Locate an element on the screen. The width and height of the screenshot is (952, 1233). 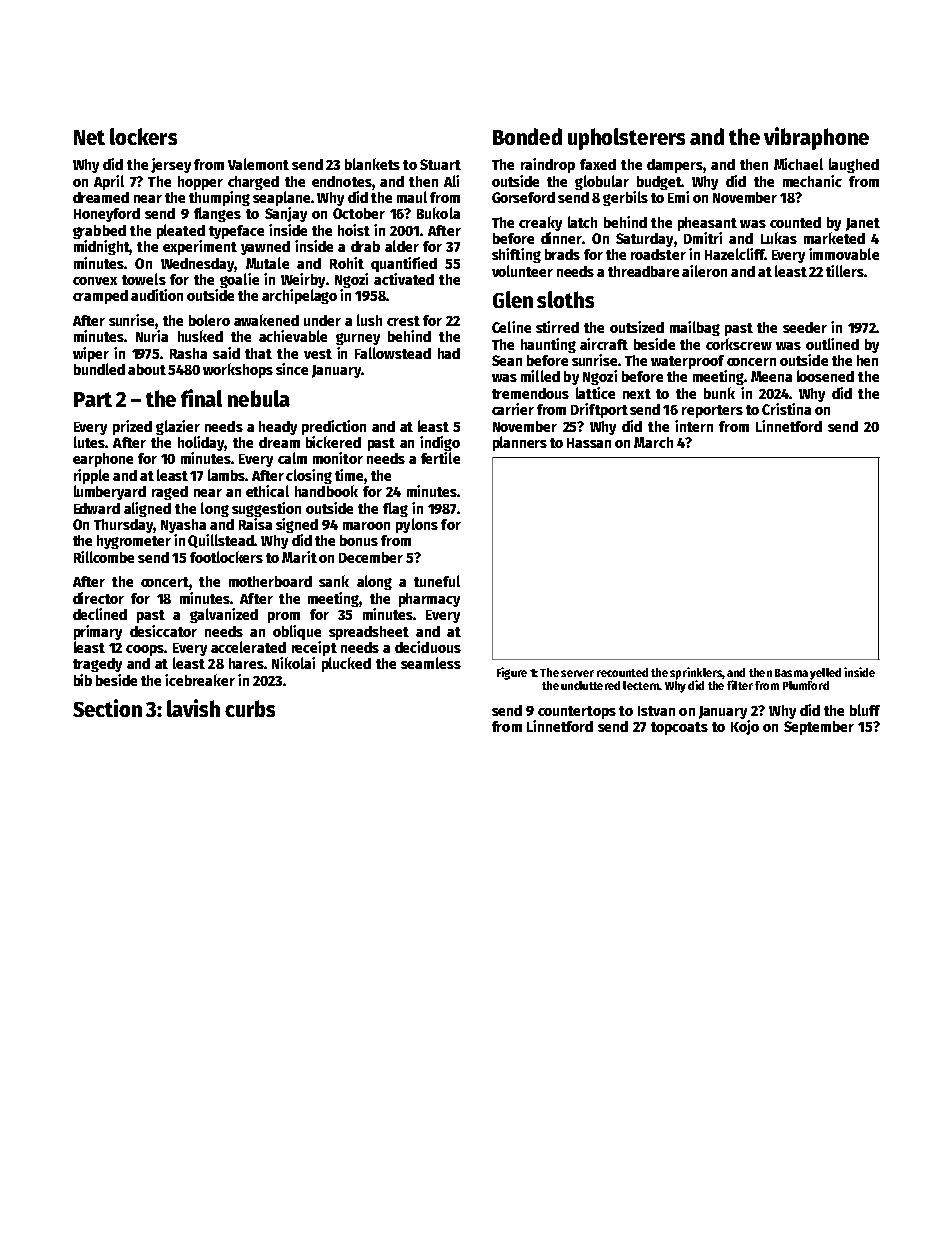
spreadsheet is located at coordinates (369, 633).
